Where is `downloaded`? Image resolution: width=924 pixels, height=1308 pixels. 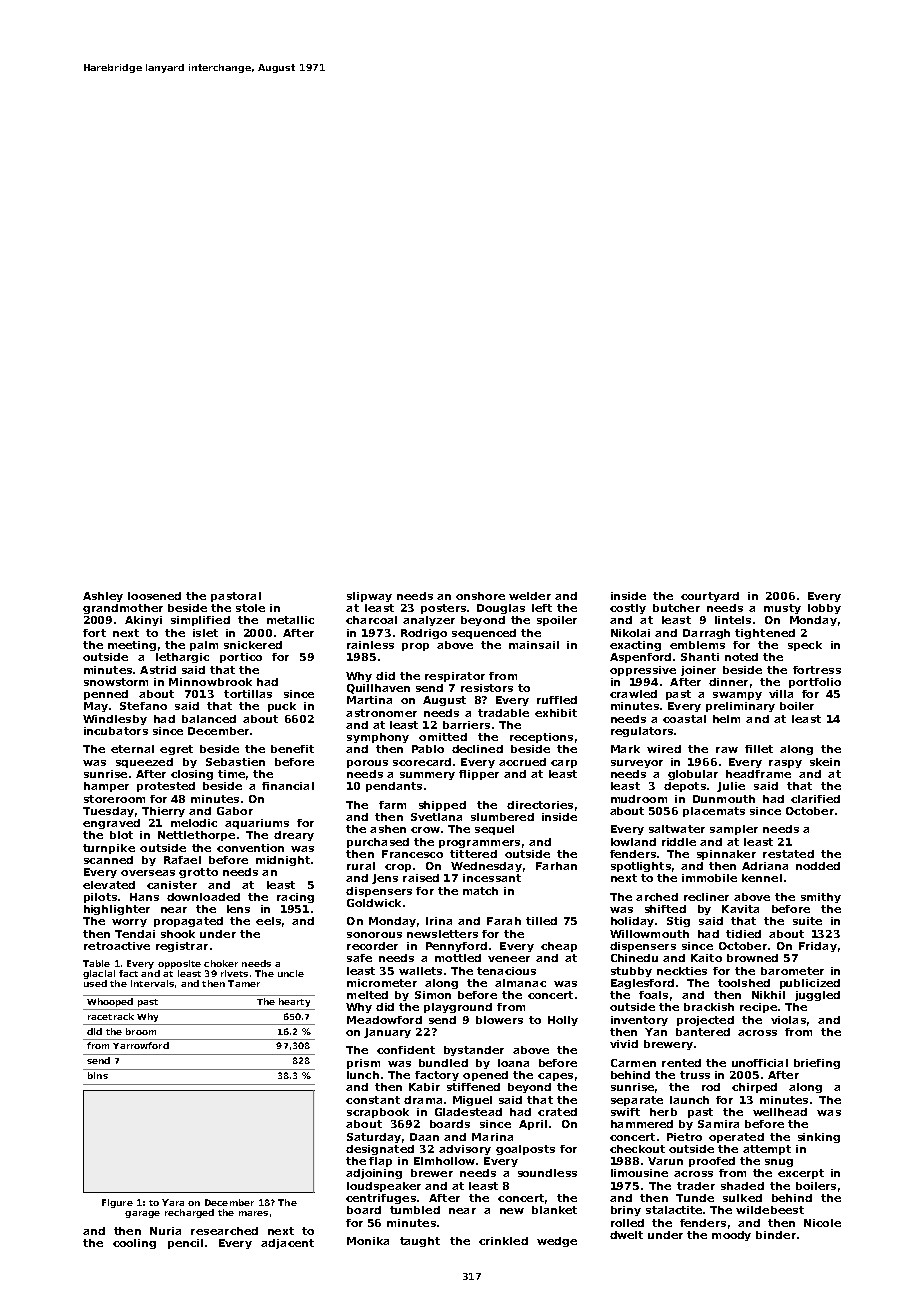
downloaded is located at coordinates (203, 897).
